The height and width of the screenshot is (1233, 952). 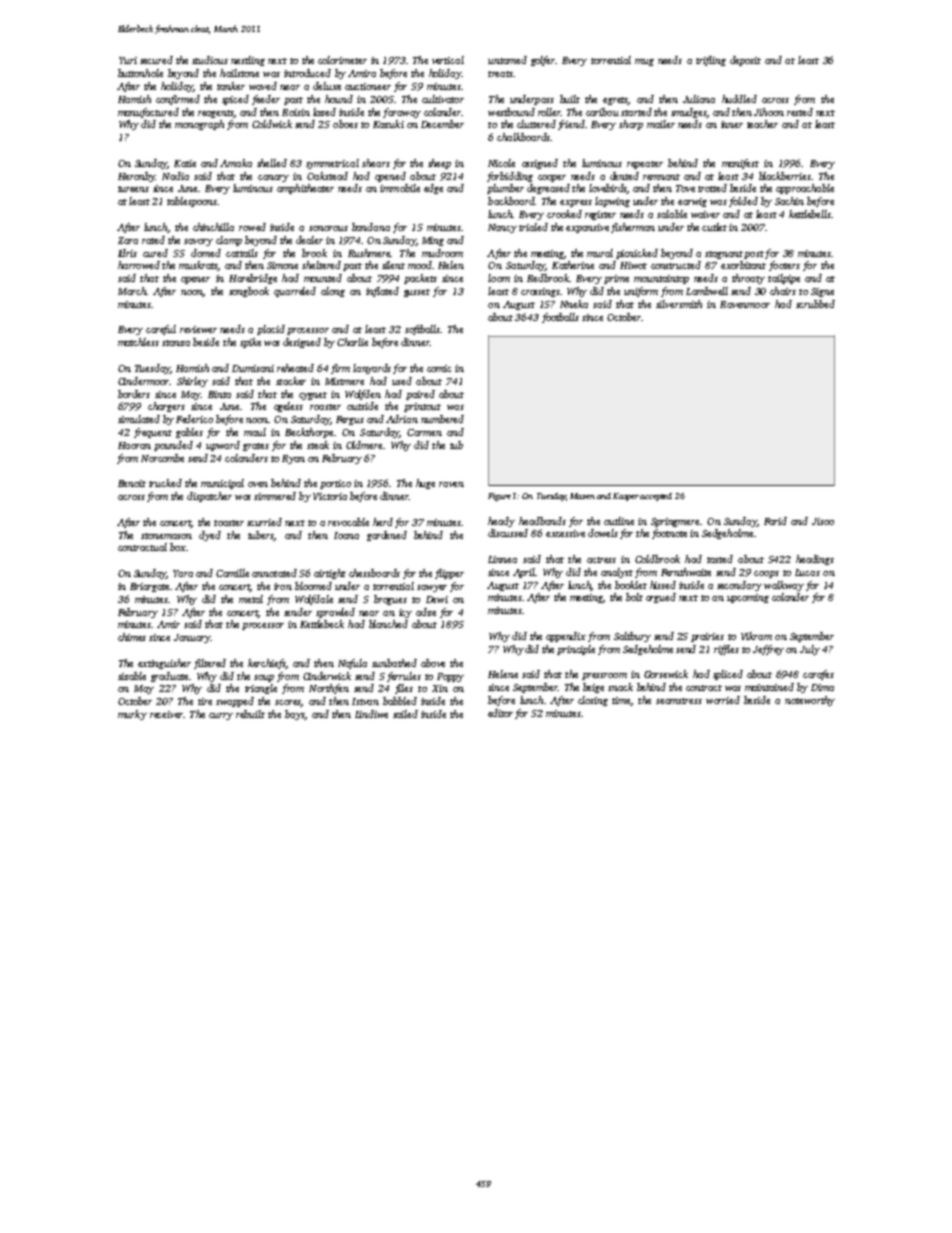 What do you see at coordinates (502, 228) in the screenshot?
I see `Nancy` at bounding box center [502, 228].
